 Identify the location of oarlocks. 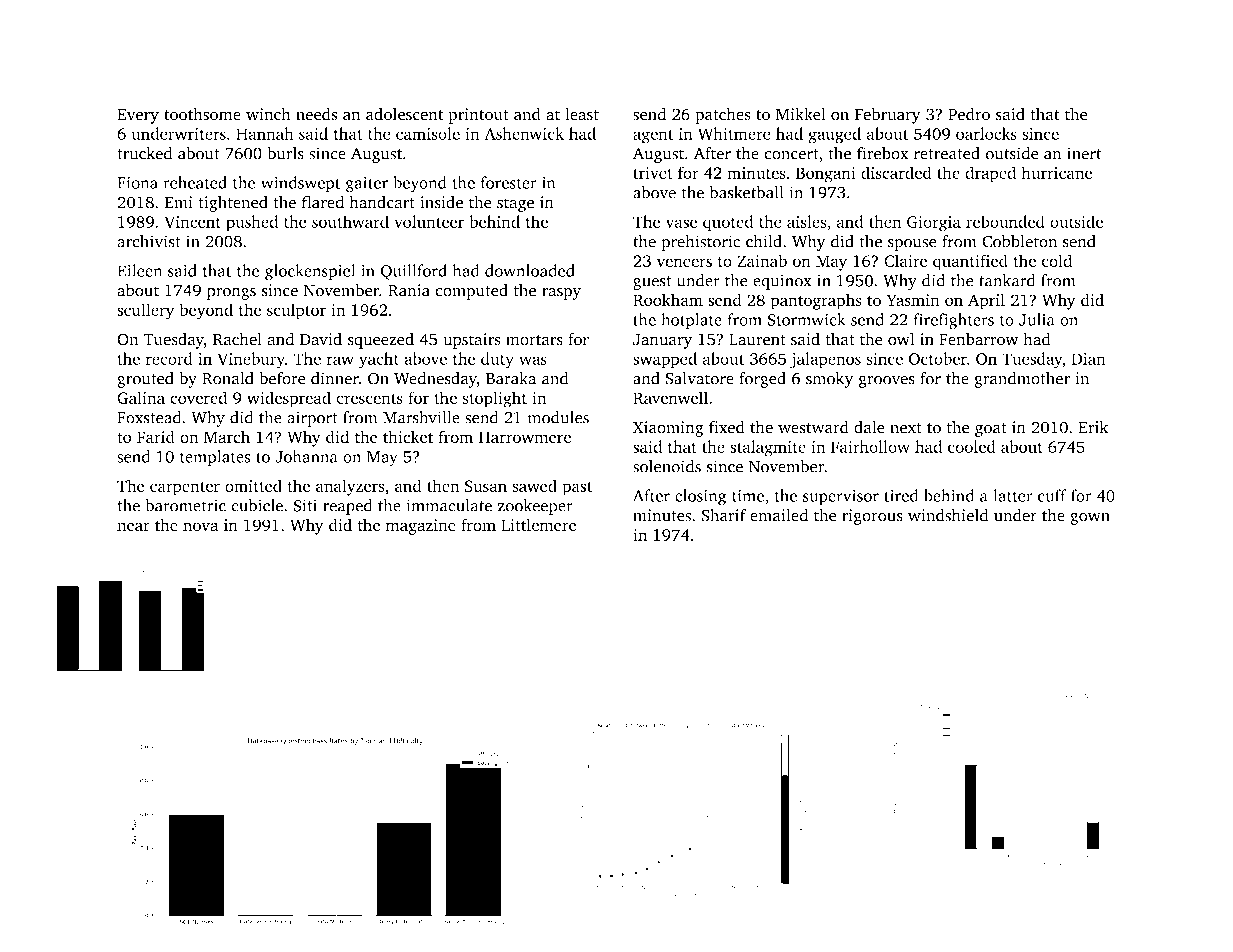
(986, 133).
